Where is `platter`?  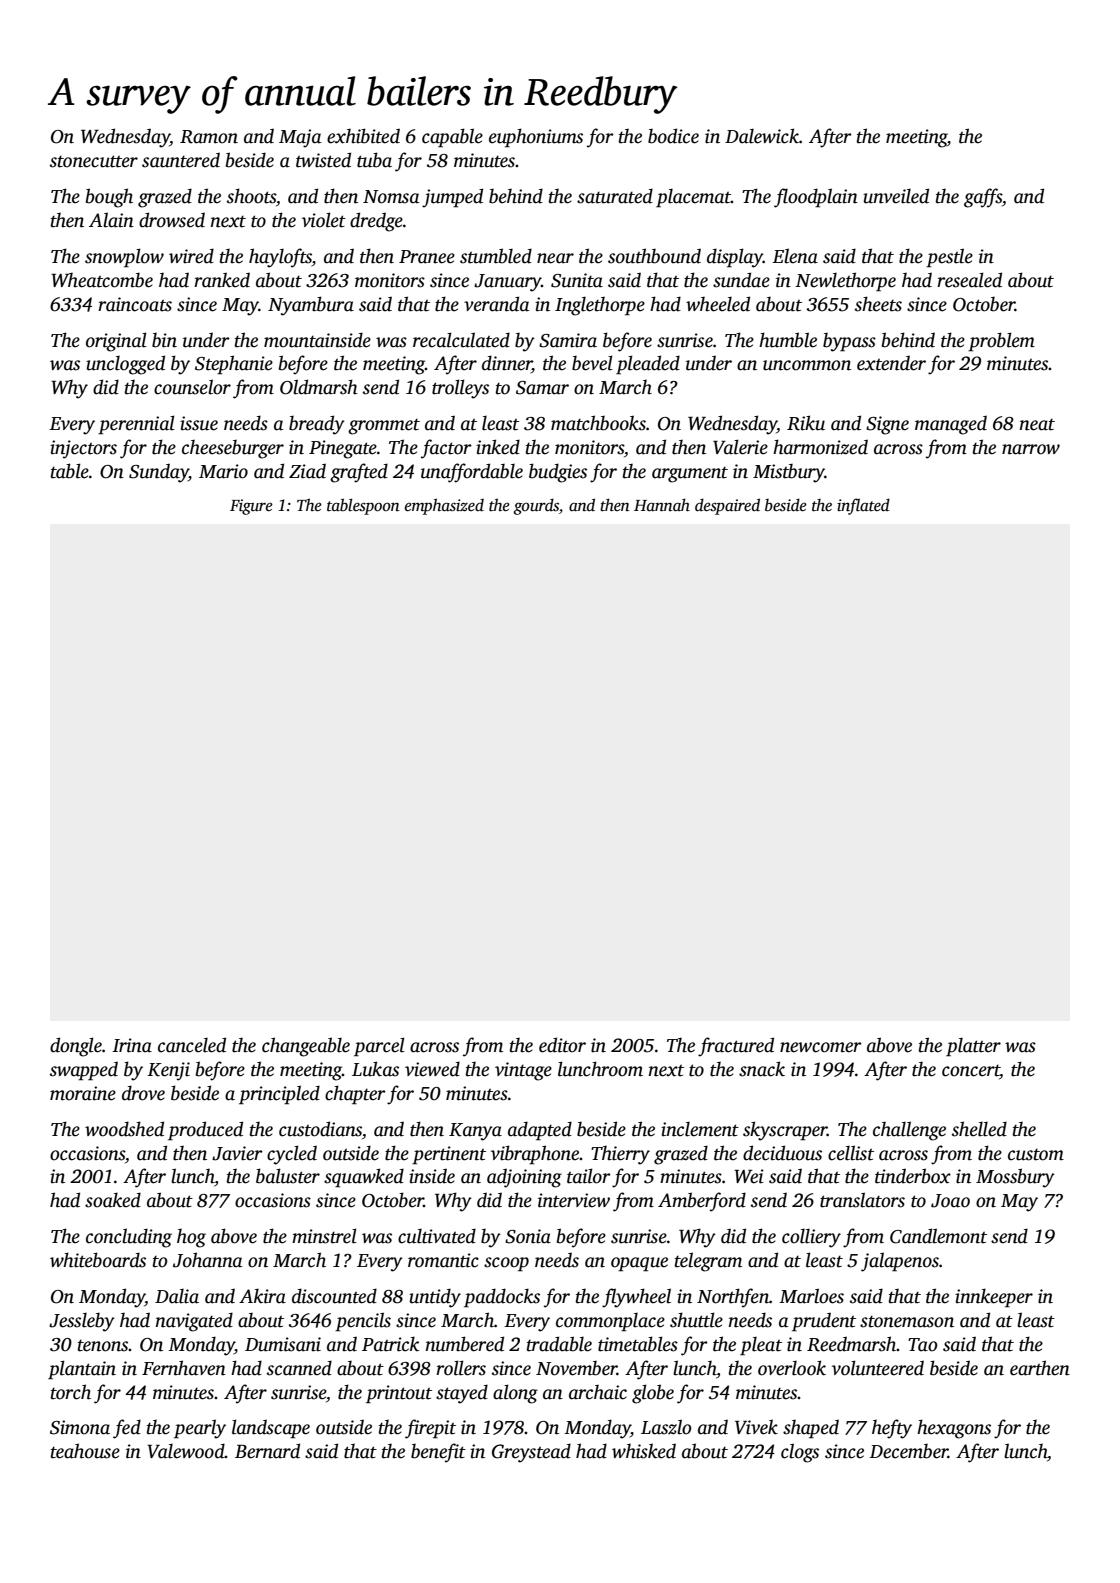 platter is located at coordinates (973, 1047).
